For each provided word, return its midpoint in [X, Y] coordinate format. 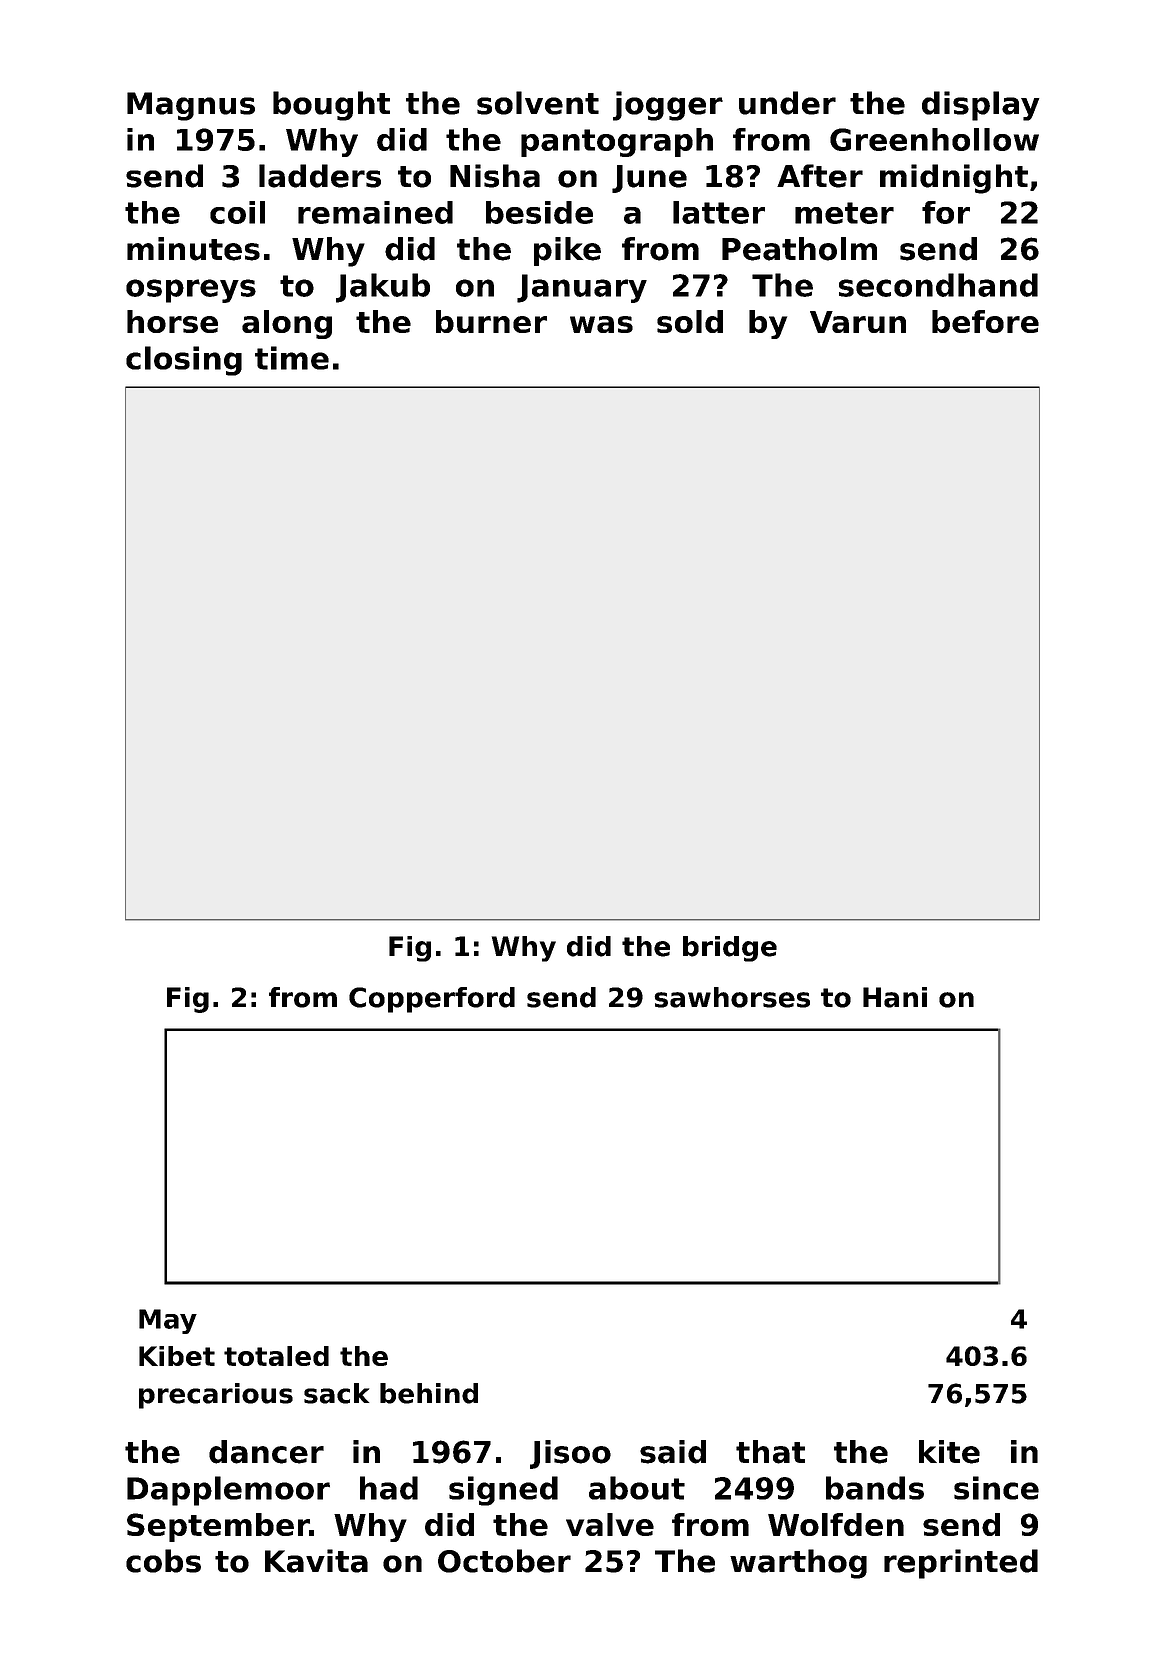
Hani [895, 997]
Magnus [191, 106]
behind [429, 1393]
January [582, 288]
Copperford [432, 1000]
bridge [730, 949]
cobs [163, 1561]
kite [949, 1452]
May [168, 1321]
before [985, 321]
